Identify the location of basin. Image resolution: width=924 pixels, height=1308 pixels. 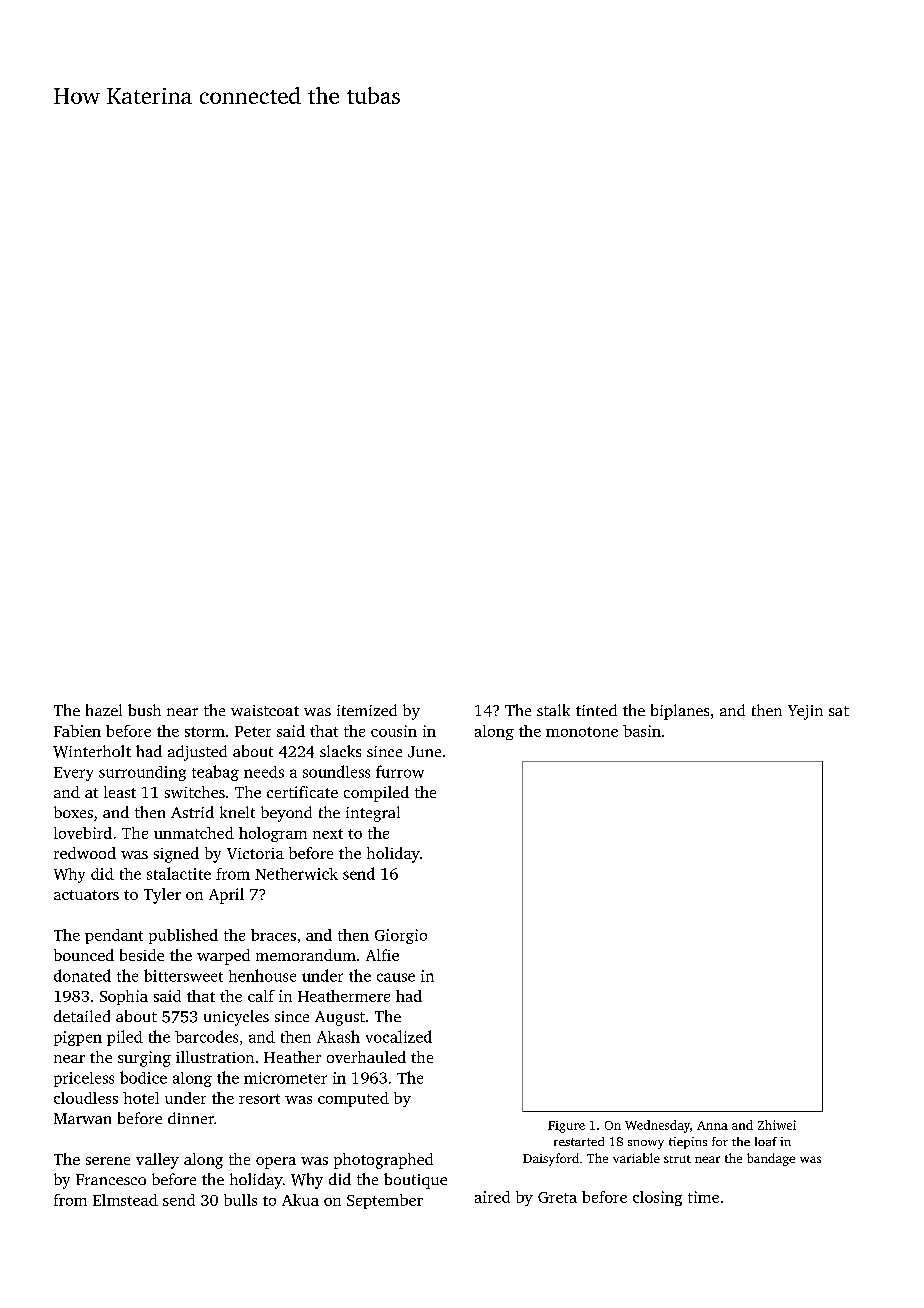
(642, 731).
